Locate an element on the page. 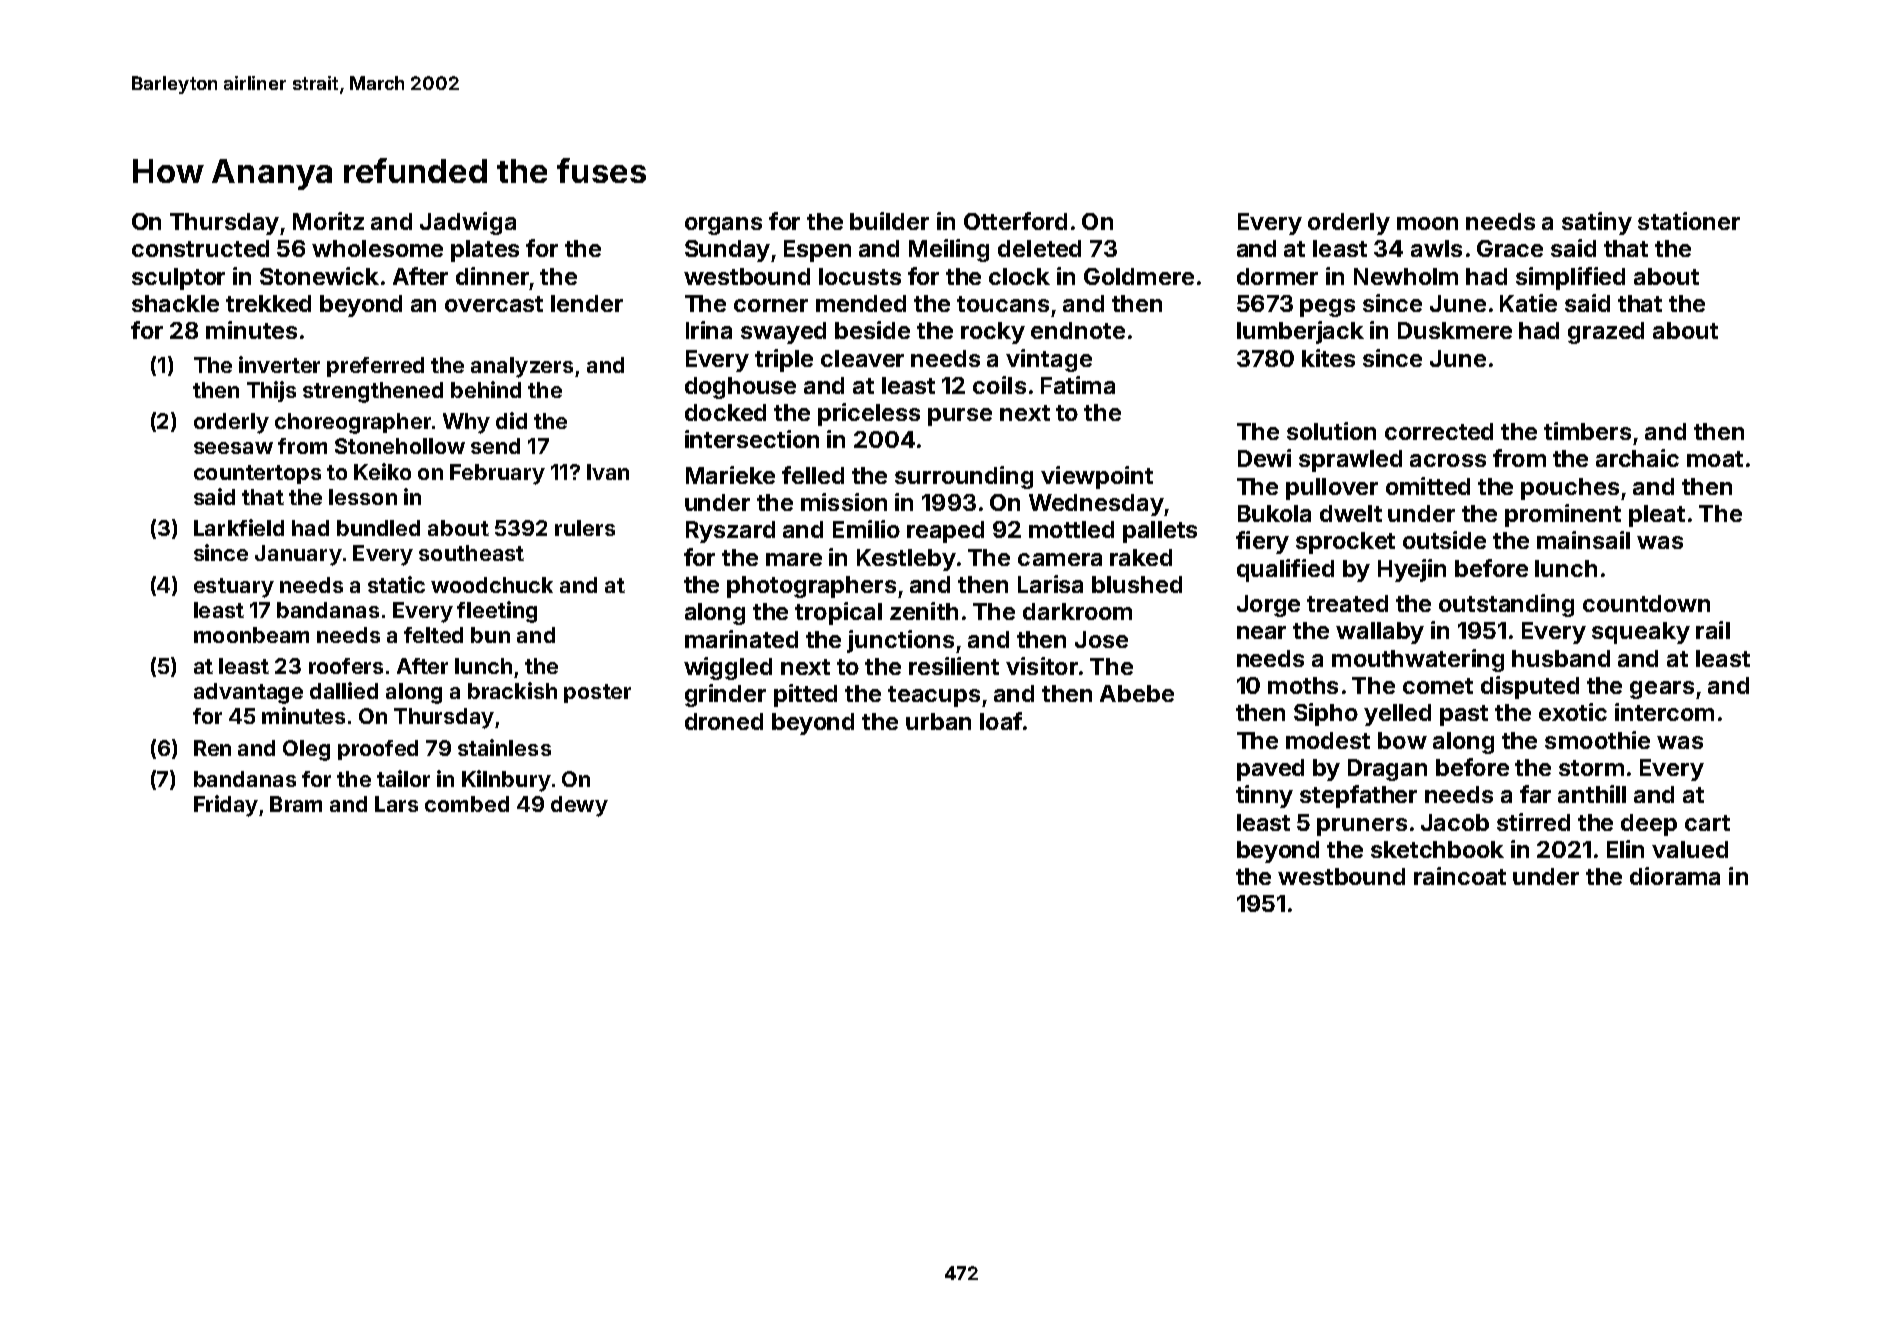 Image resolution: width=1887 pixels, height=1334 pixels. docked is located at coordinates (725, 412).
